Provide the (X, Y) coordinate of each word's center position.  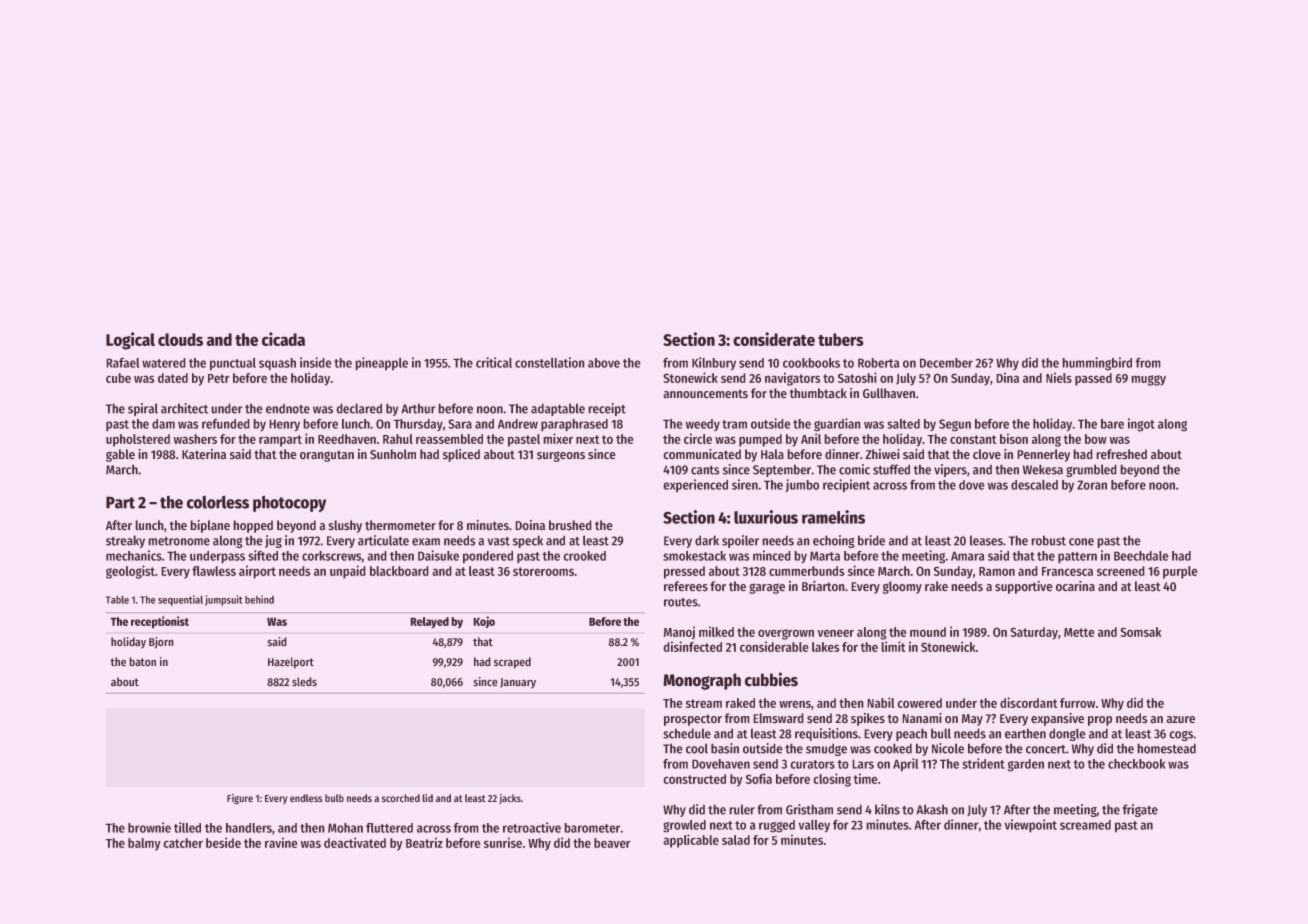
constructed (694, 779)
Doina (530, 525)
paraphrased (574, 425)
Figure (240, 799)
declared (359, 408)
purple (1180, 572)
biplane (210, 526)
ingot (1141, 425)
